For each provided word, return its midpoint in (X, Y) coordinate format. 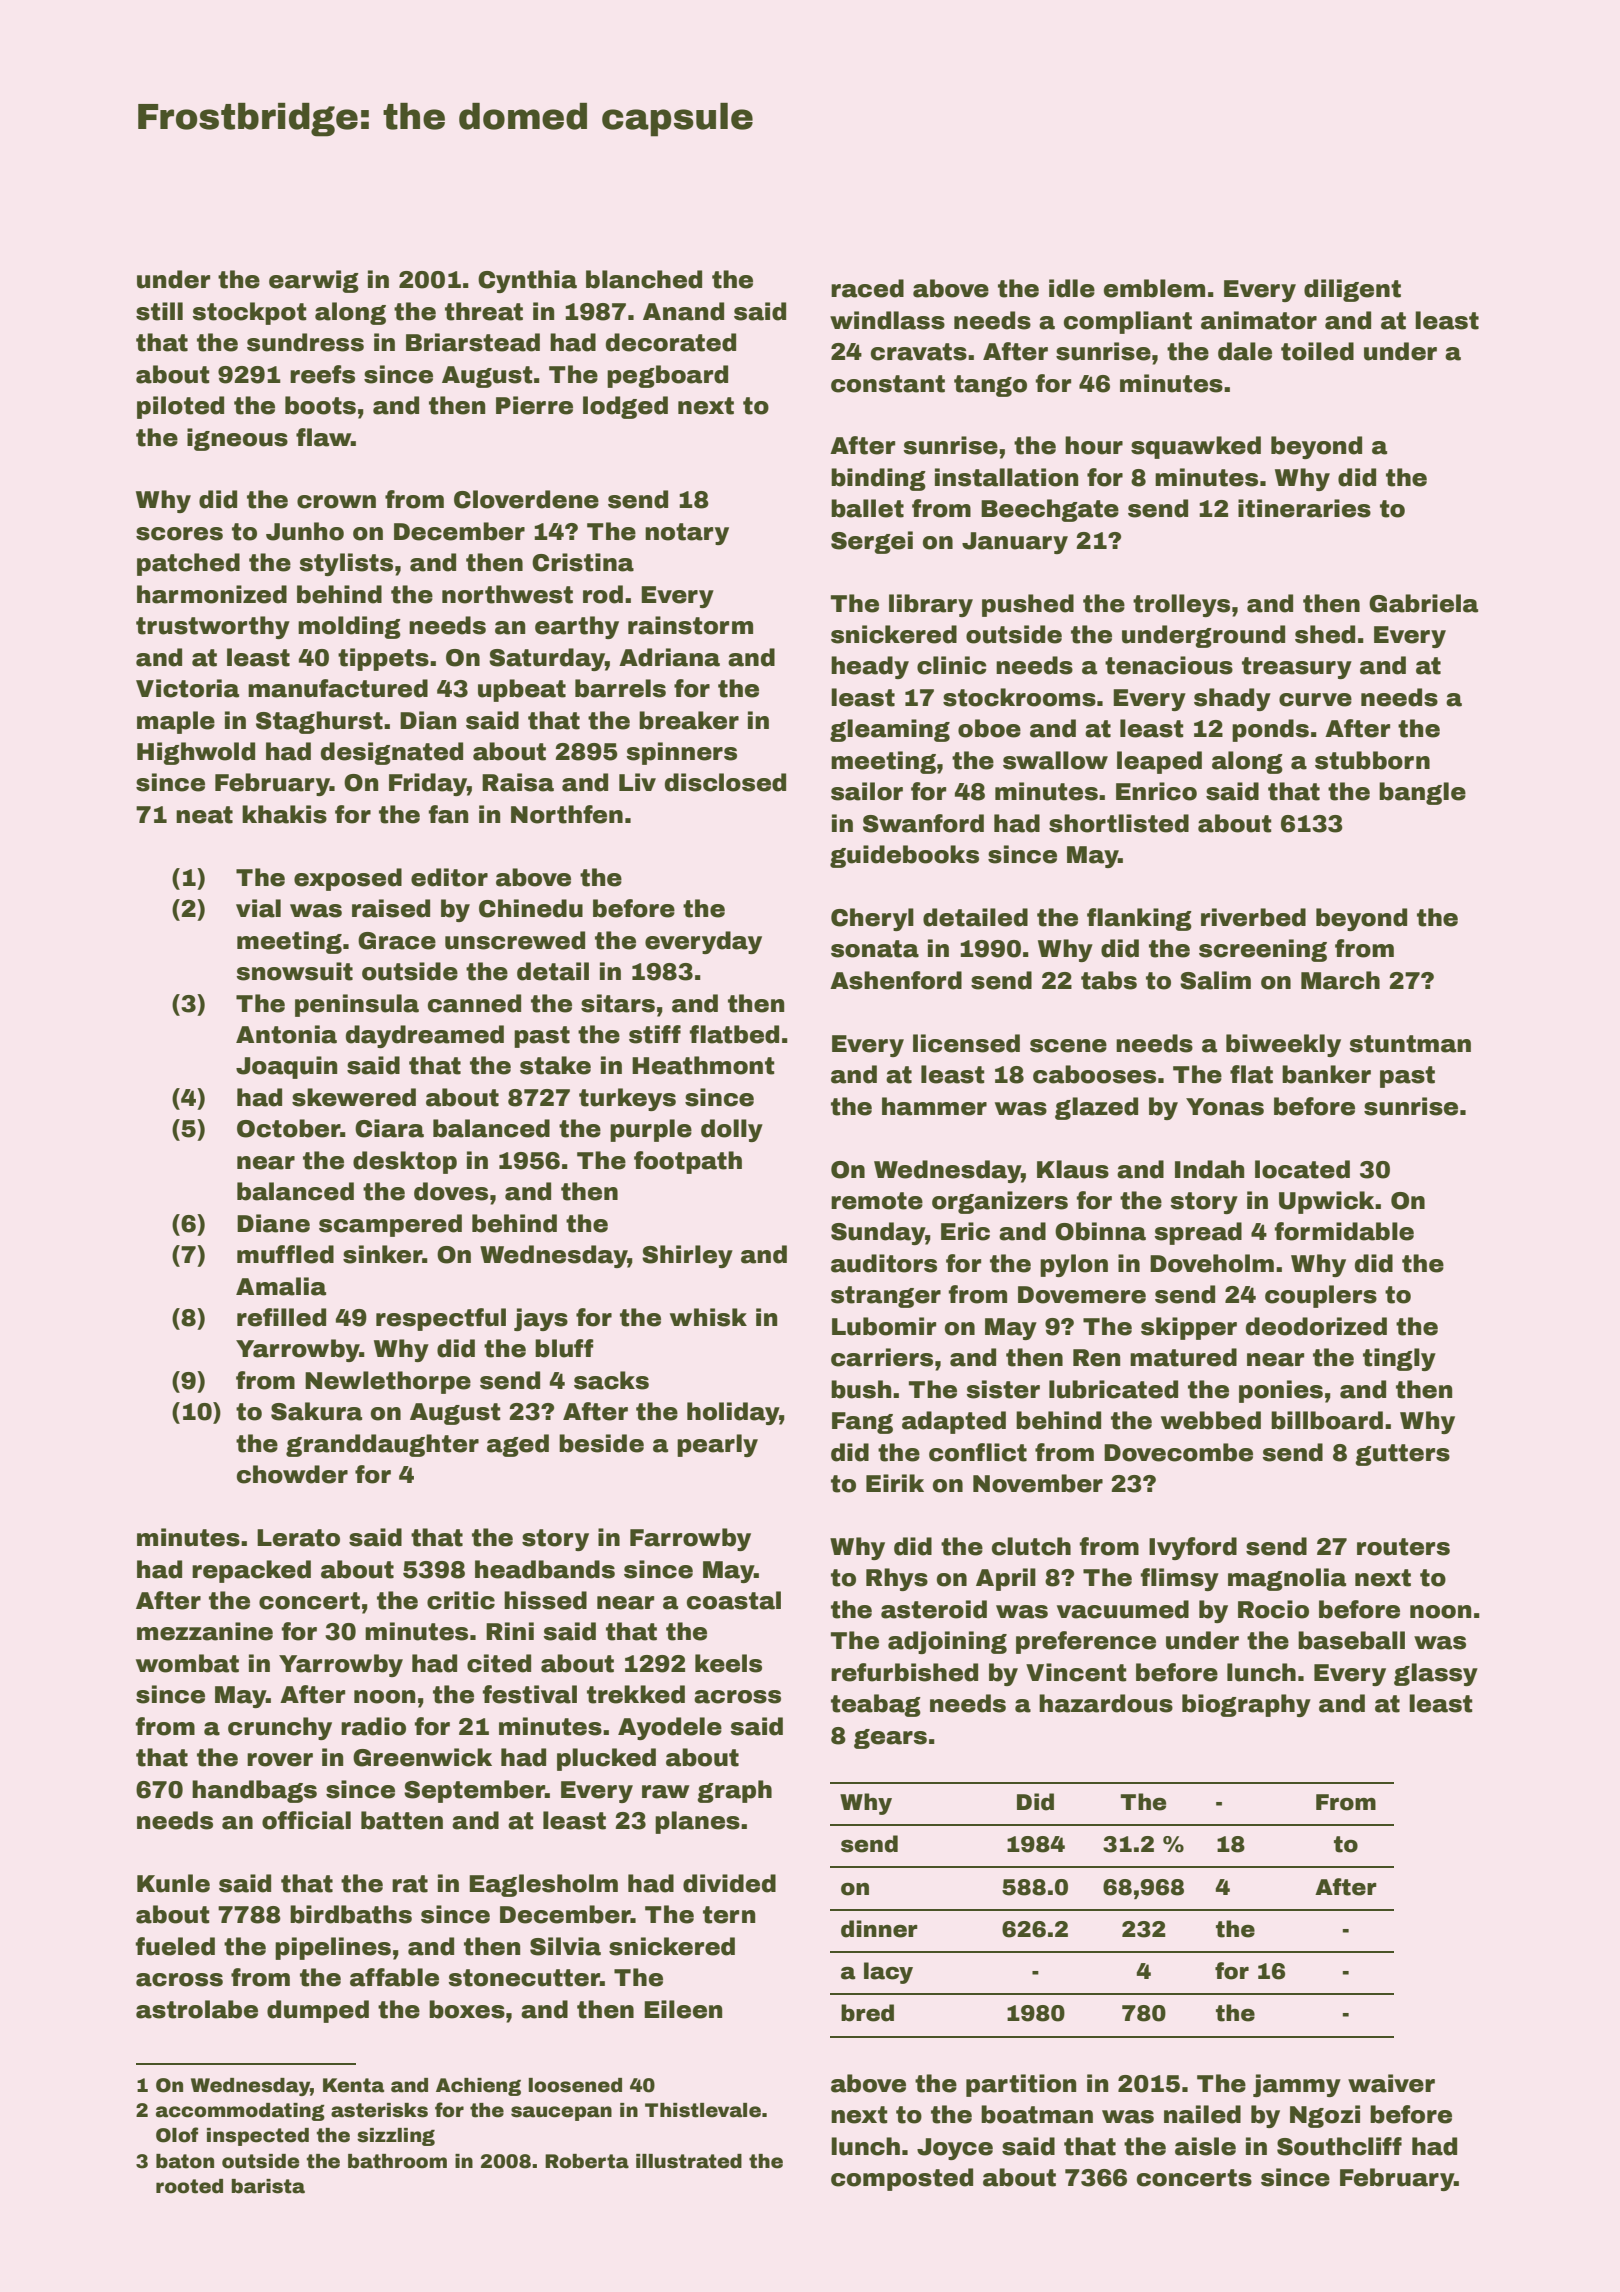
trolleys (1181, 605)
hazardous (1106, 1703)
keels (728, 1663)
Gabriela (1423, 603)
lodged (625, 407)
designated (392, 753)
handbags (254, 1791)
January (1015, 543)
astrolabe (197, 2009)
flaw (323, 437)
